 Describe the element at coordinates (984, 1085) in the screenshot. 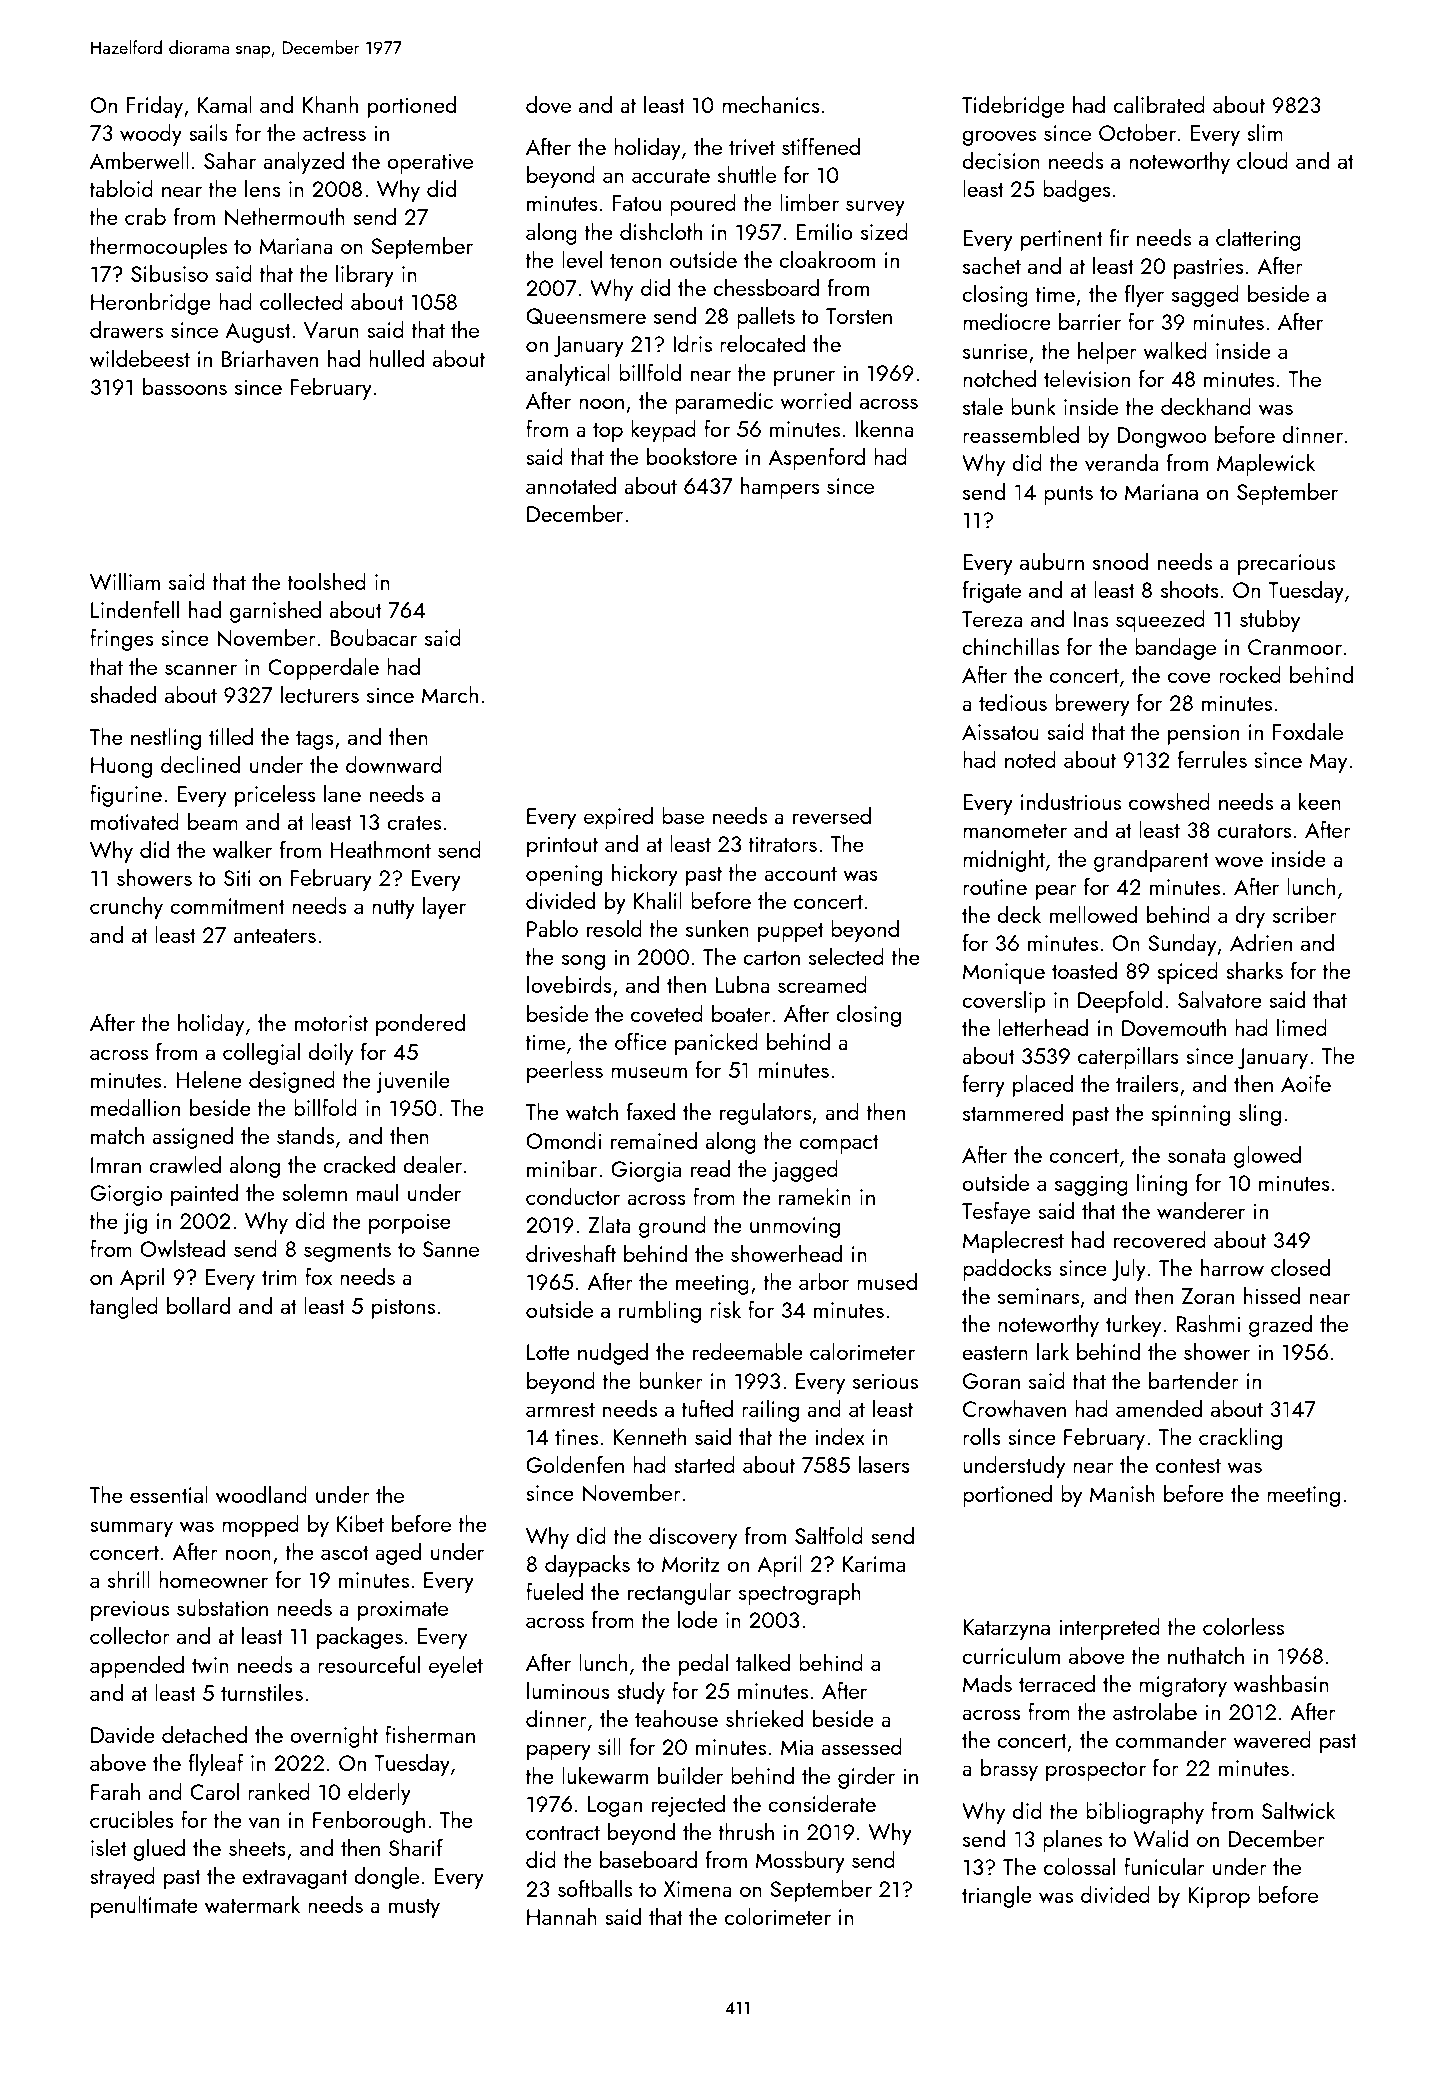

I see `ferry` at that location.
